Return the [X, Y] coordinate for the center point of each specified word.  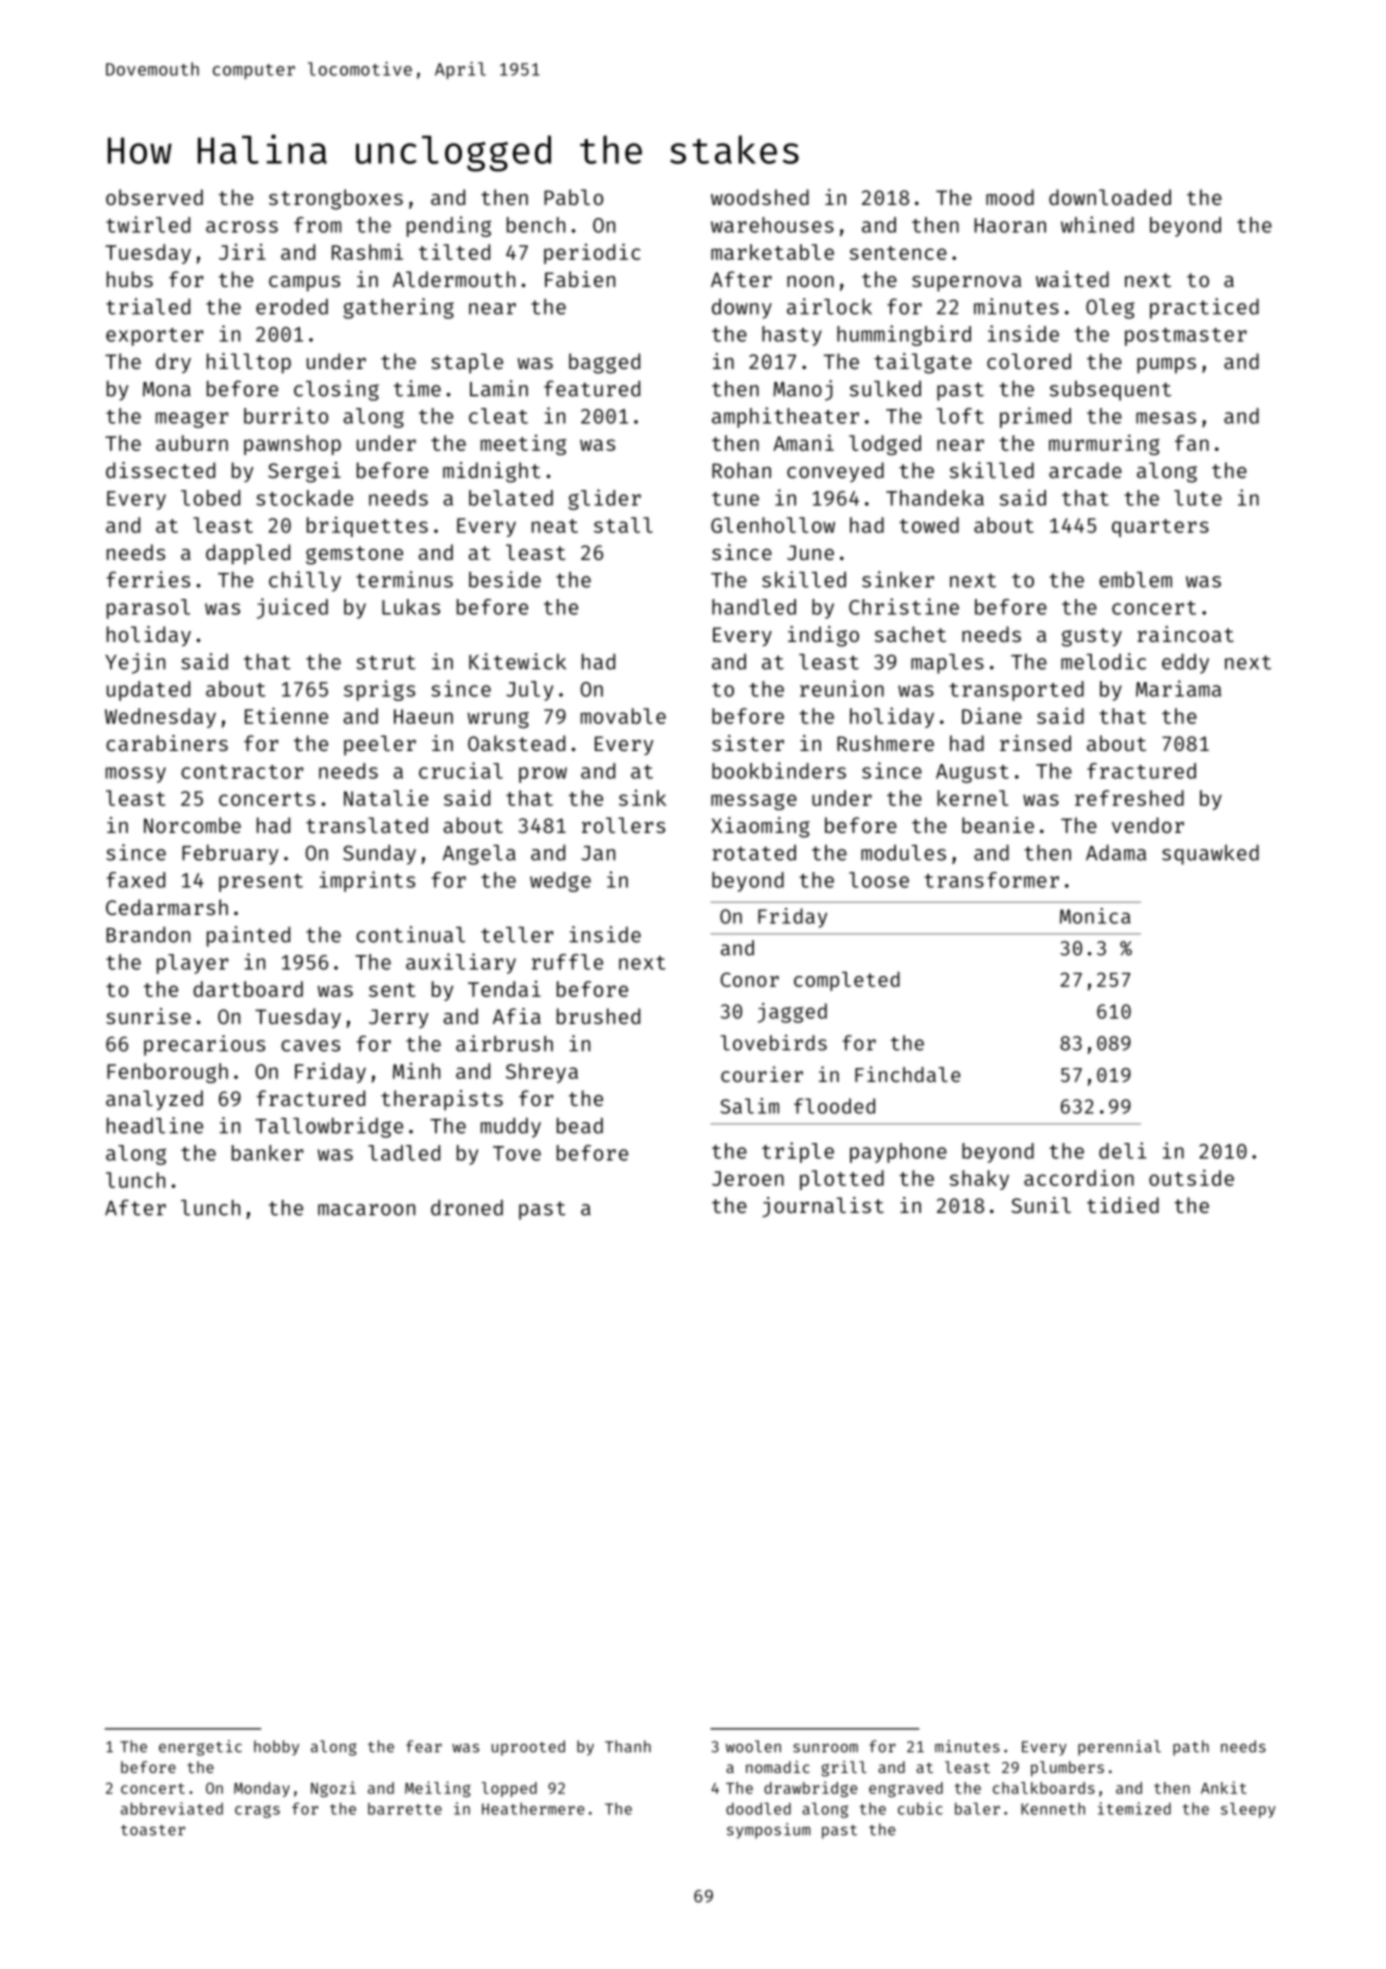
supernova [966, 284]
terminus [404, 579]
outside [1191, 1177]
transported [1016, 691]
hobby [276, 1748]
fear [424, 1746]
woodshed [760, 197]
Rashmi [367, 251]
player [192, 964]
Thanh [628, 1746]
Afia [517, 1016]
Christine [904, 606]
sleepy [1248, 1810]
